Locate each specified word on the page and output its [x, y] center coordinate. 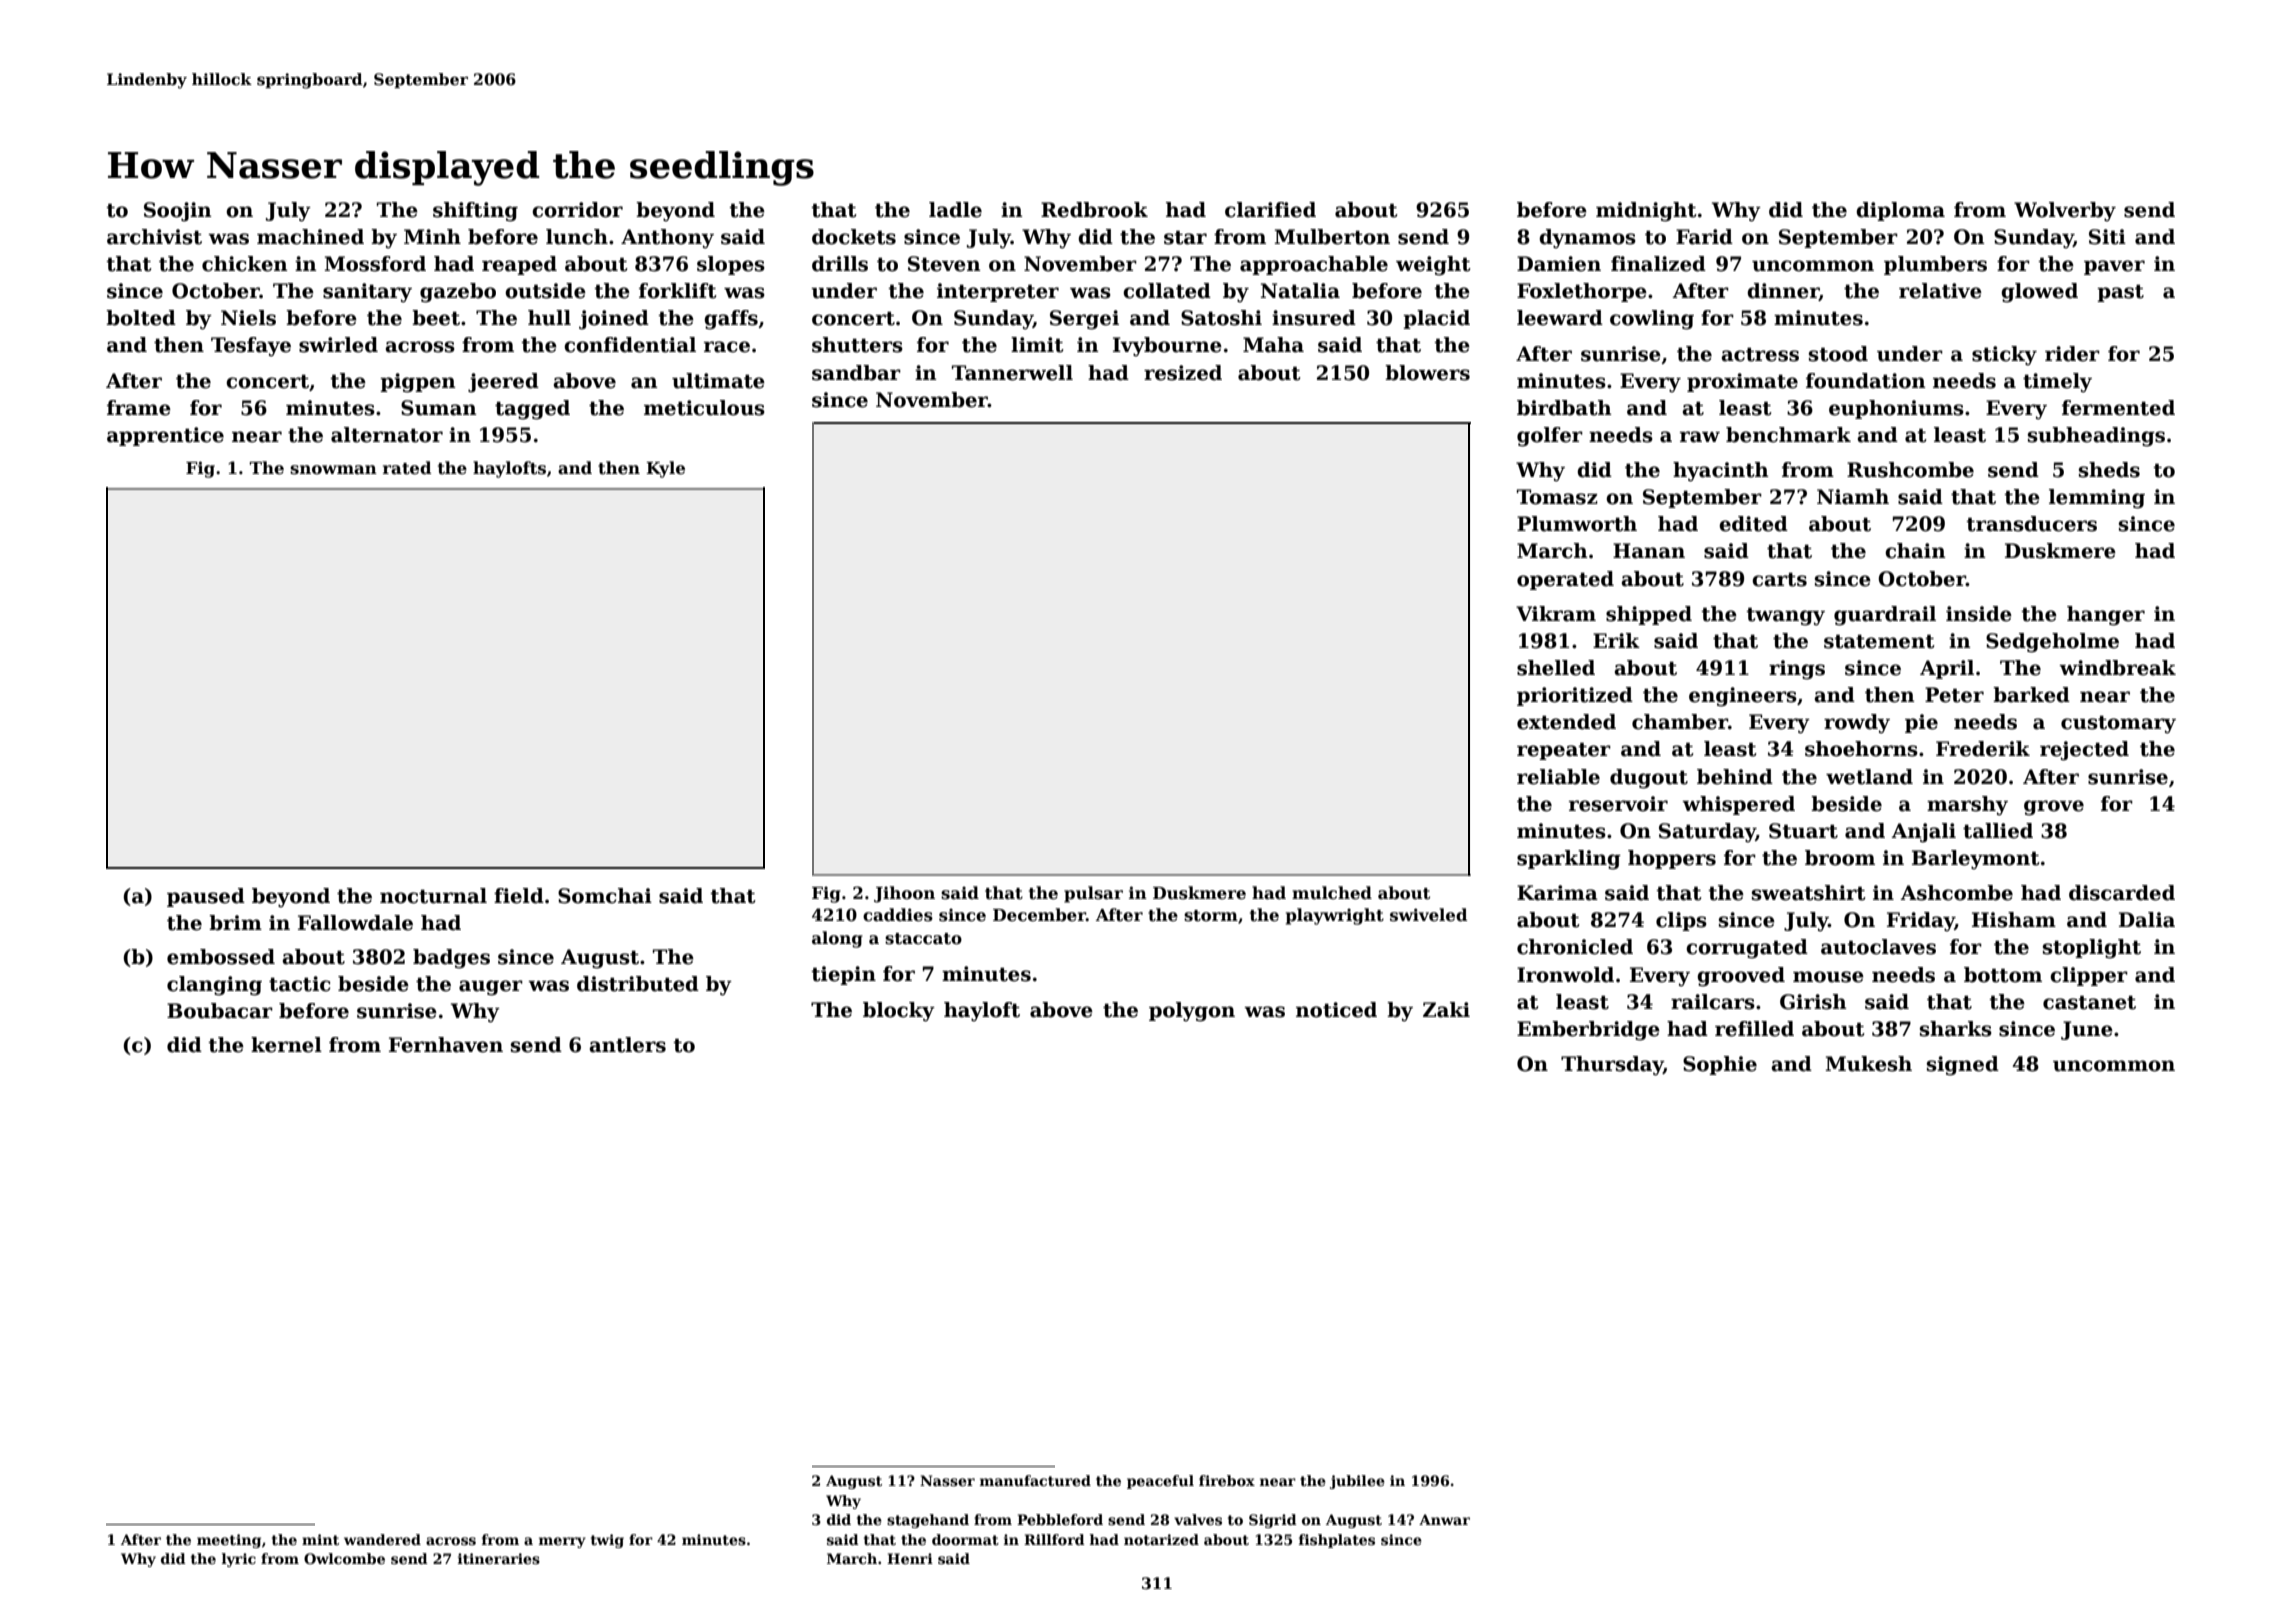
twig [607, 1541]
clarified [1270, 210]
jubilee [1357, 1482]
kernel [286, 1045]
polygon [1192, 1012]
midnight [1646, 212]
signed [1963, 1066]
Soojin [178, 212]
